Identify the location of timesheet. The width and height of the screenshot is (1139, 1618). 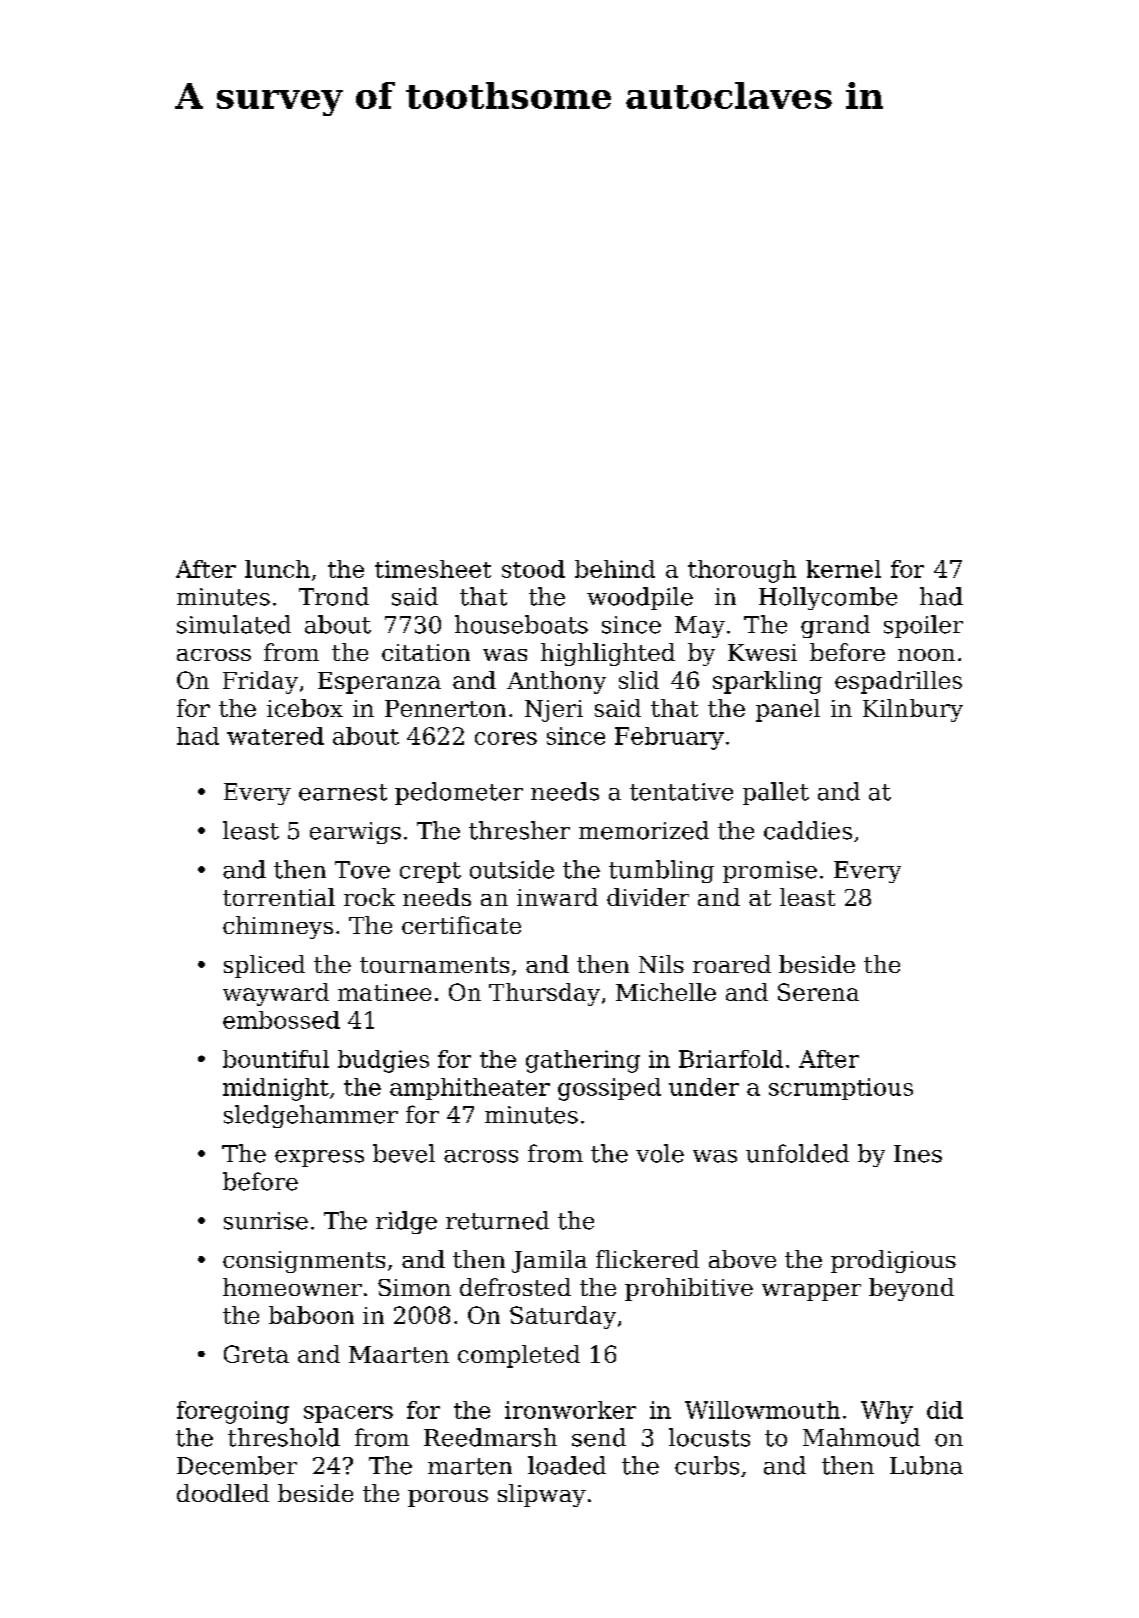
(433, 569).
